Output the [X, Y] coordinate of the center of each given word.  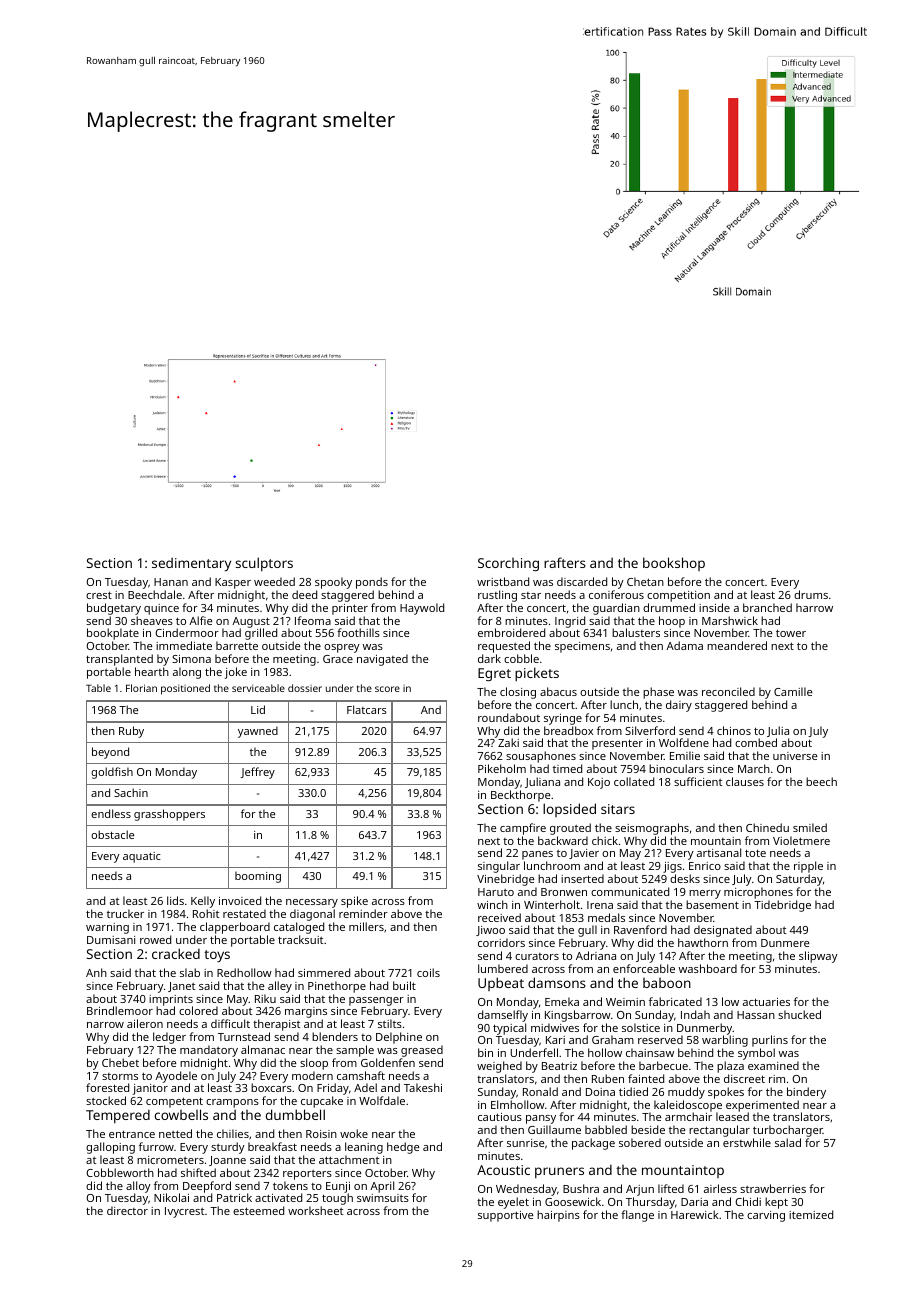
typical [509, 1029]
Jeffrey [257, 773]
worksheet [315, 1210]
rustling [497, 596]
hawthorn [703, 942]
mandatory [209, 1051]
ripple [808, 867]
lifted [671, 1188]
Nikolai [171, 1197]
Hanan [171, 582]
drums [811, 594]
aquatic [142, 857]
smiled [810, 827]
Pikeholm [502, 768]
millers [366, 926]
